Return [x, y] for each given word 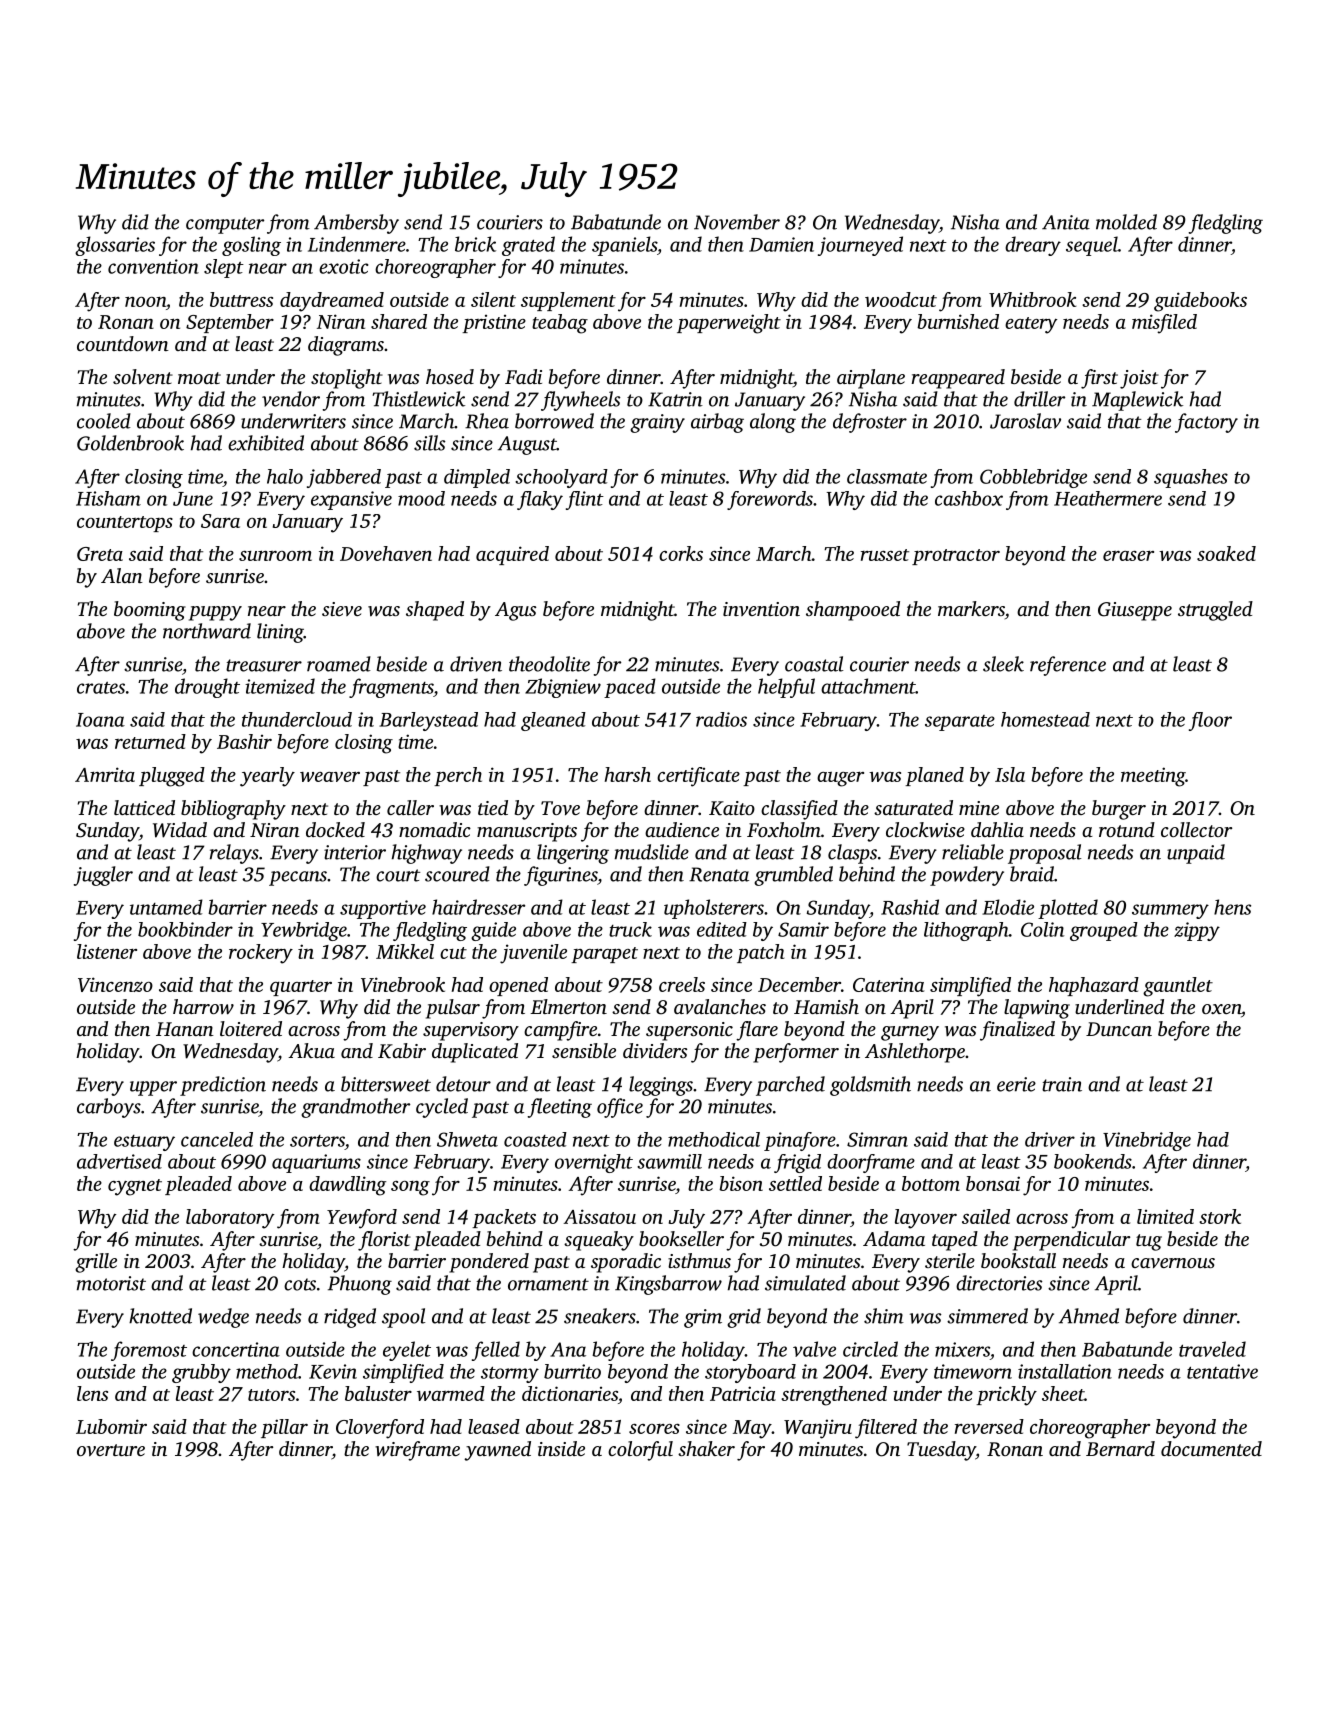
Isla [1010, 774]
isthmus [699, 1260]
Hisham [108, 498]
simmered [987, 1316]
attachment [868, 686]
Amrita [105, 774]
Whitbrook [1032, 299]
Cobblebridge [1033, 478]
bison [741, 1183]
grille [96, 1263]
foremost [149, 1351]
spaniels [624, 246]
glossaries [115, 246]
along [773, 423]
